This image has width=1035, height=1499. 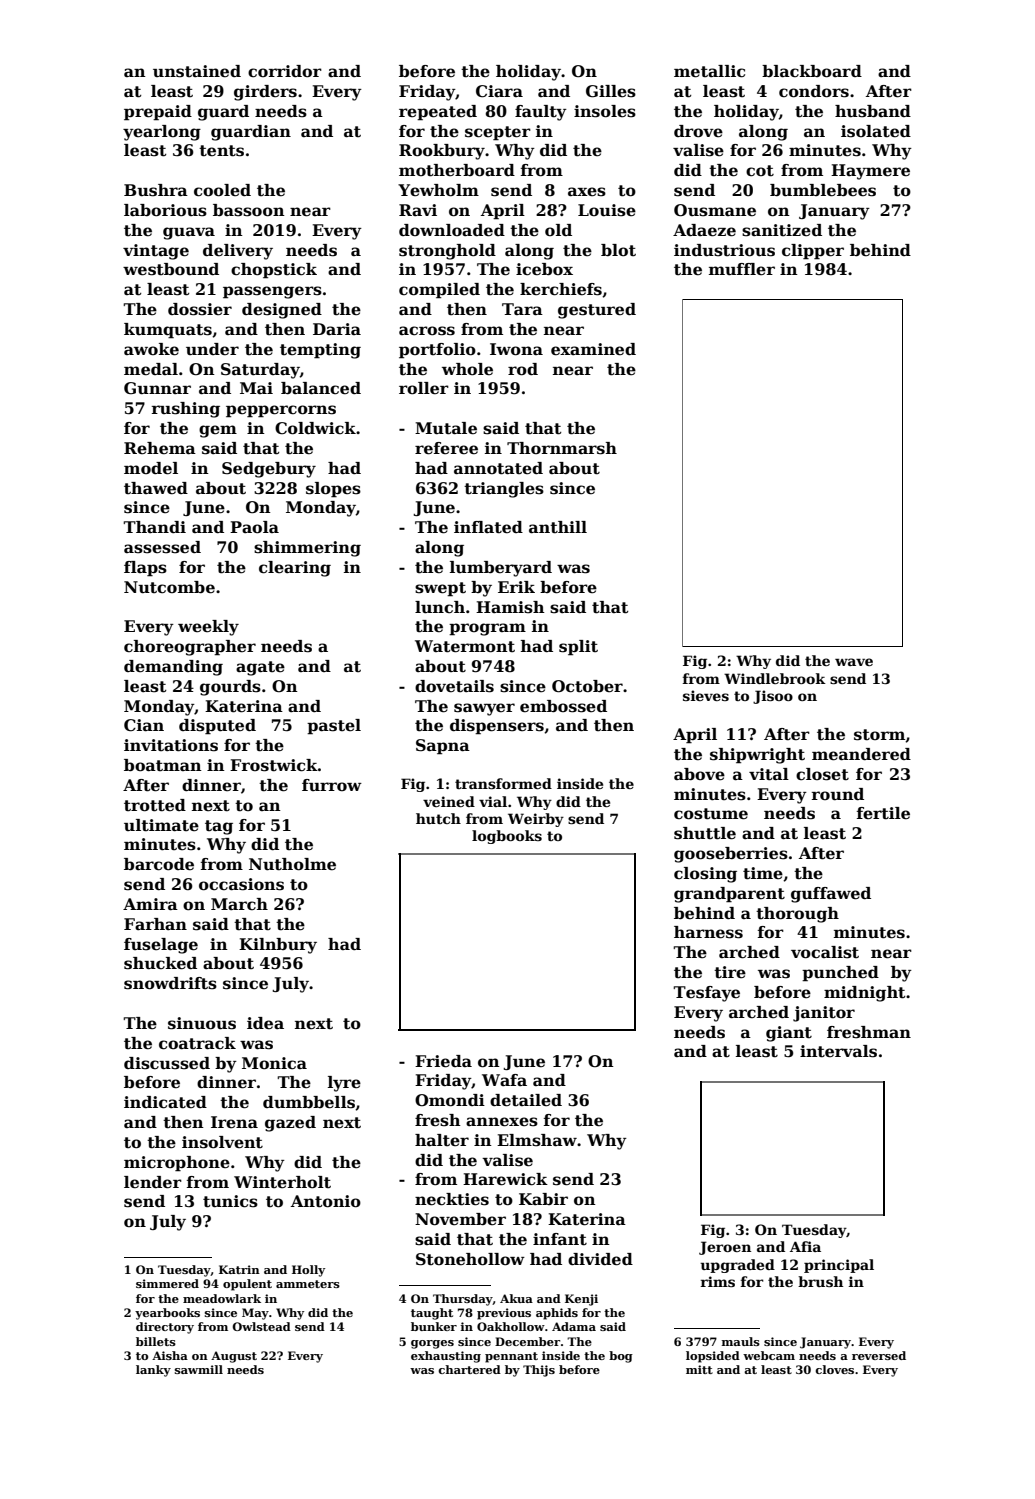 What do you see at coordinates (197, 71) in the image?
I see `unstained` at bounding box center [197, 71].
